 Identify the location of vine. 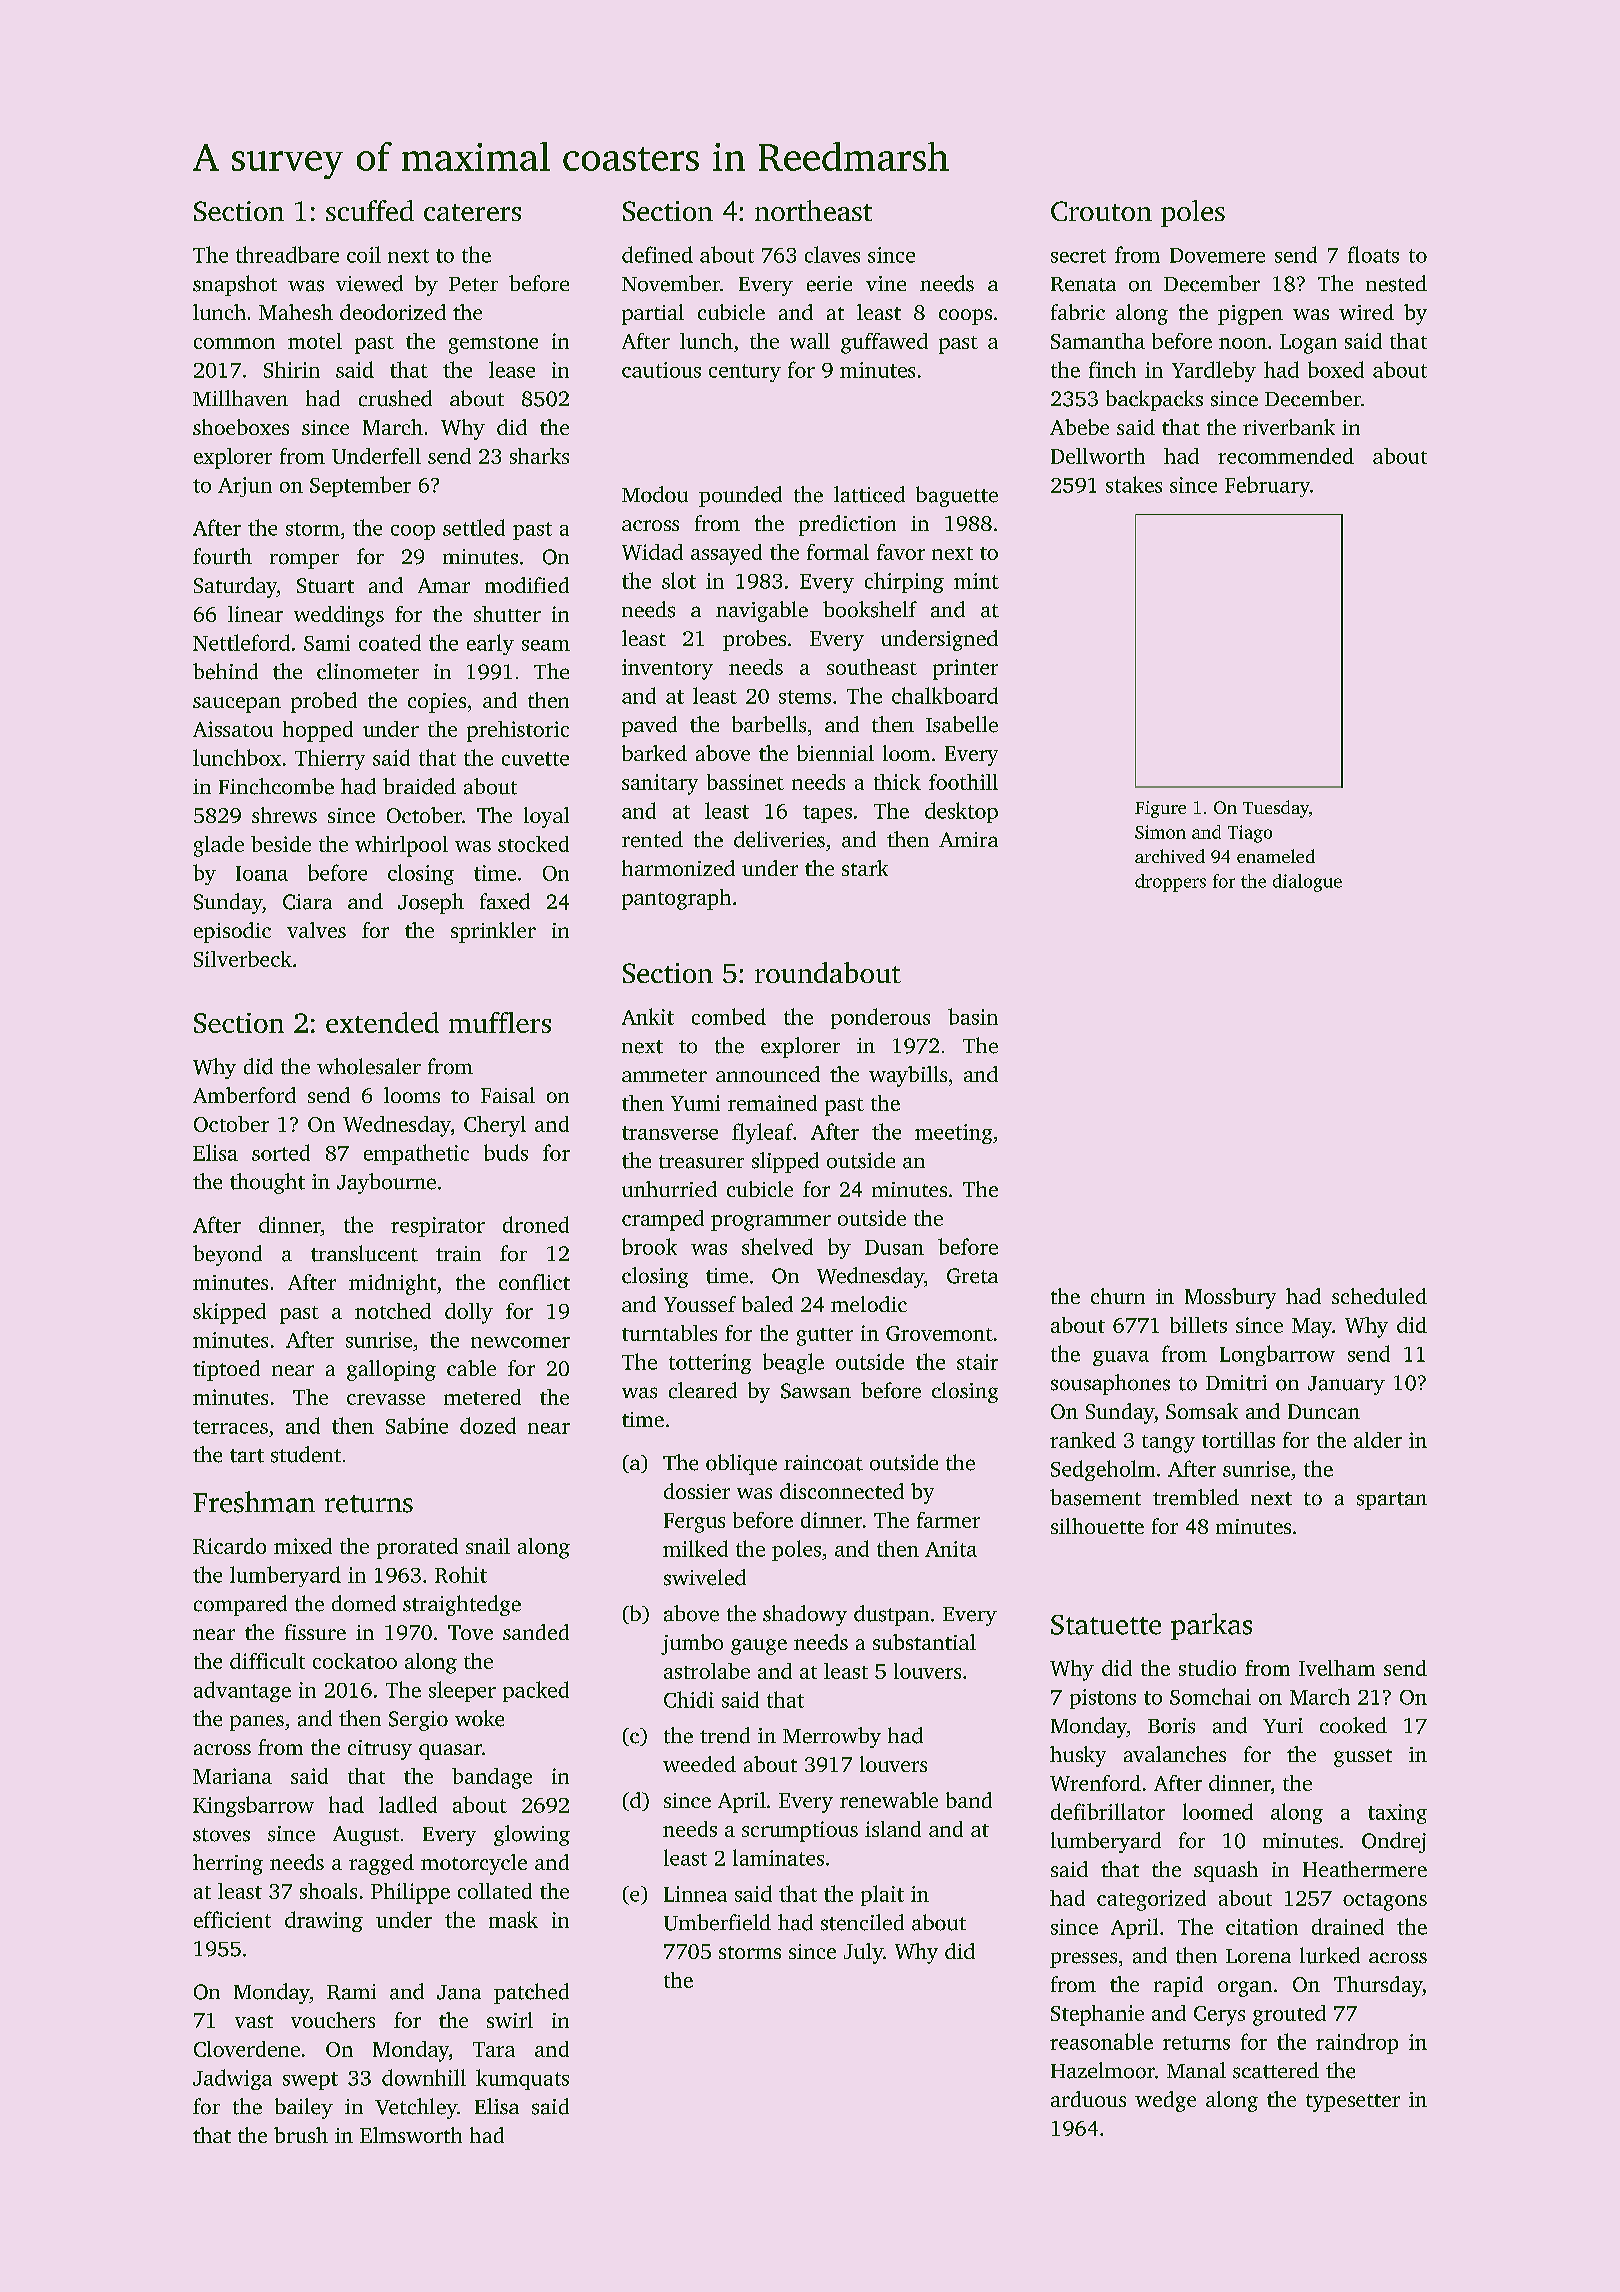
(886, 283).
